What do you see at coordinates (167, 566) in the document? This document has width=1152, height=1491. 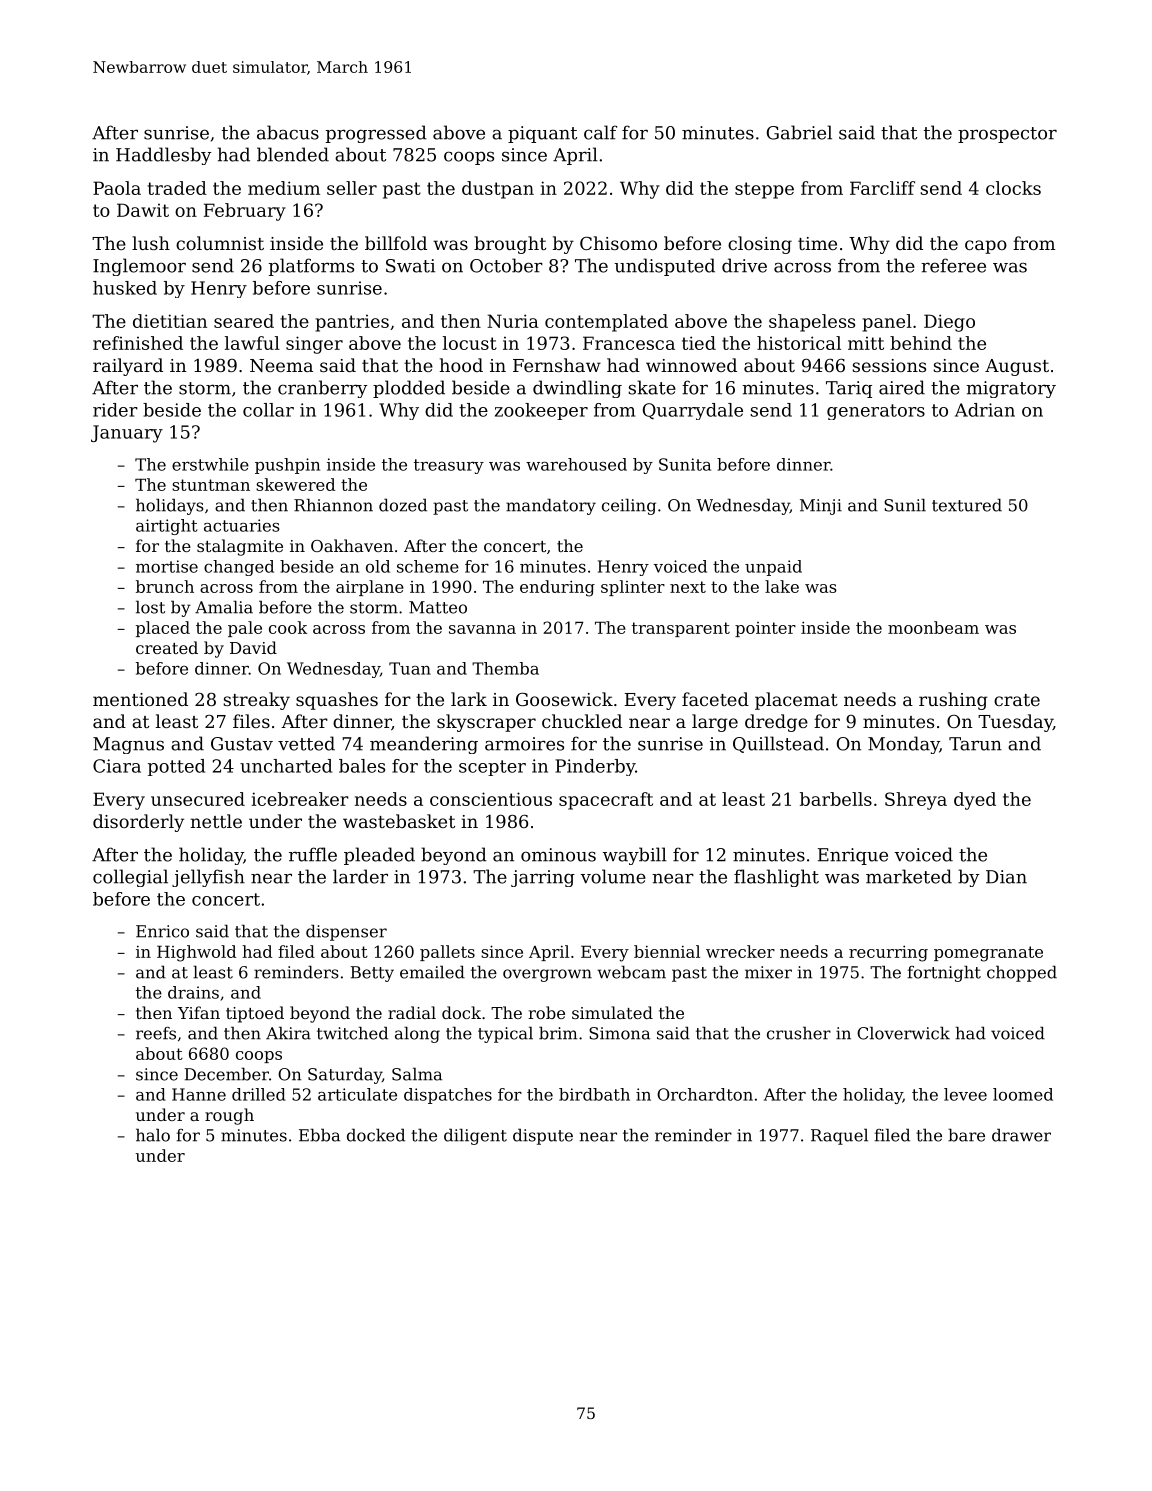 I see `mortise` at bounding box center [167, 566].
